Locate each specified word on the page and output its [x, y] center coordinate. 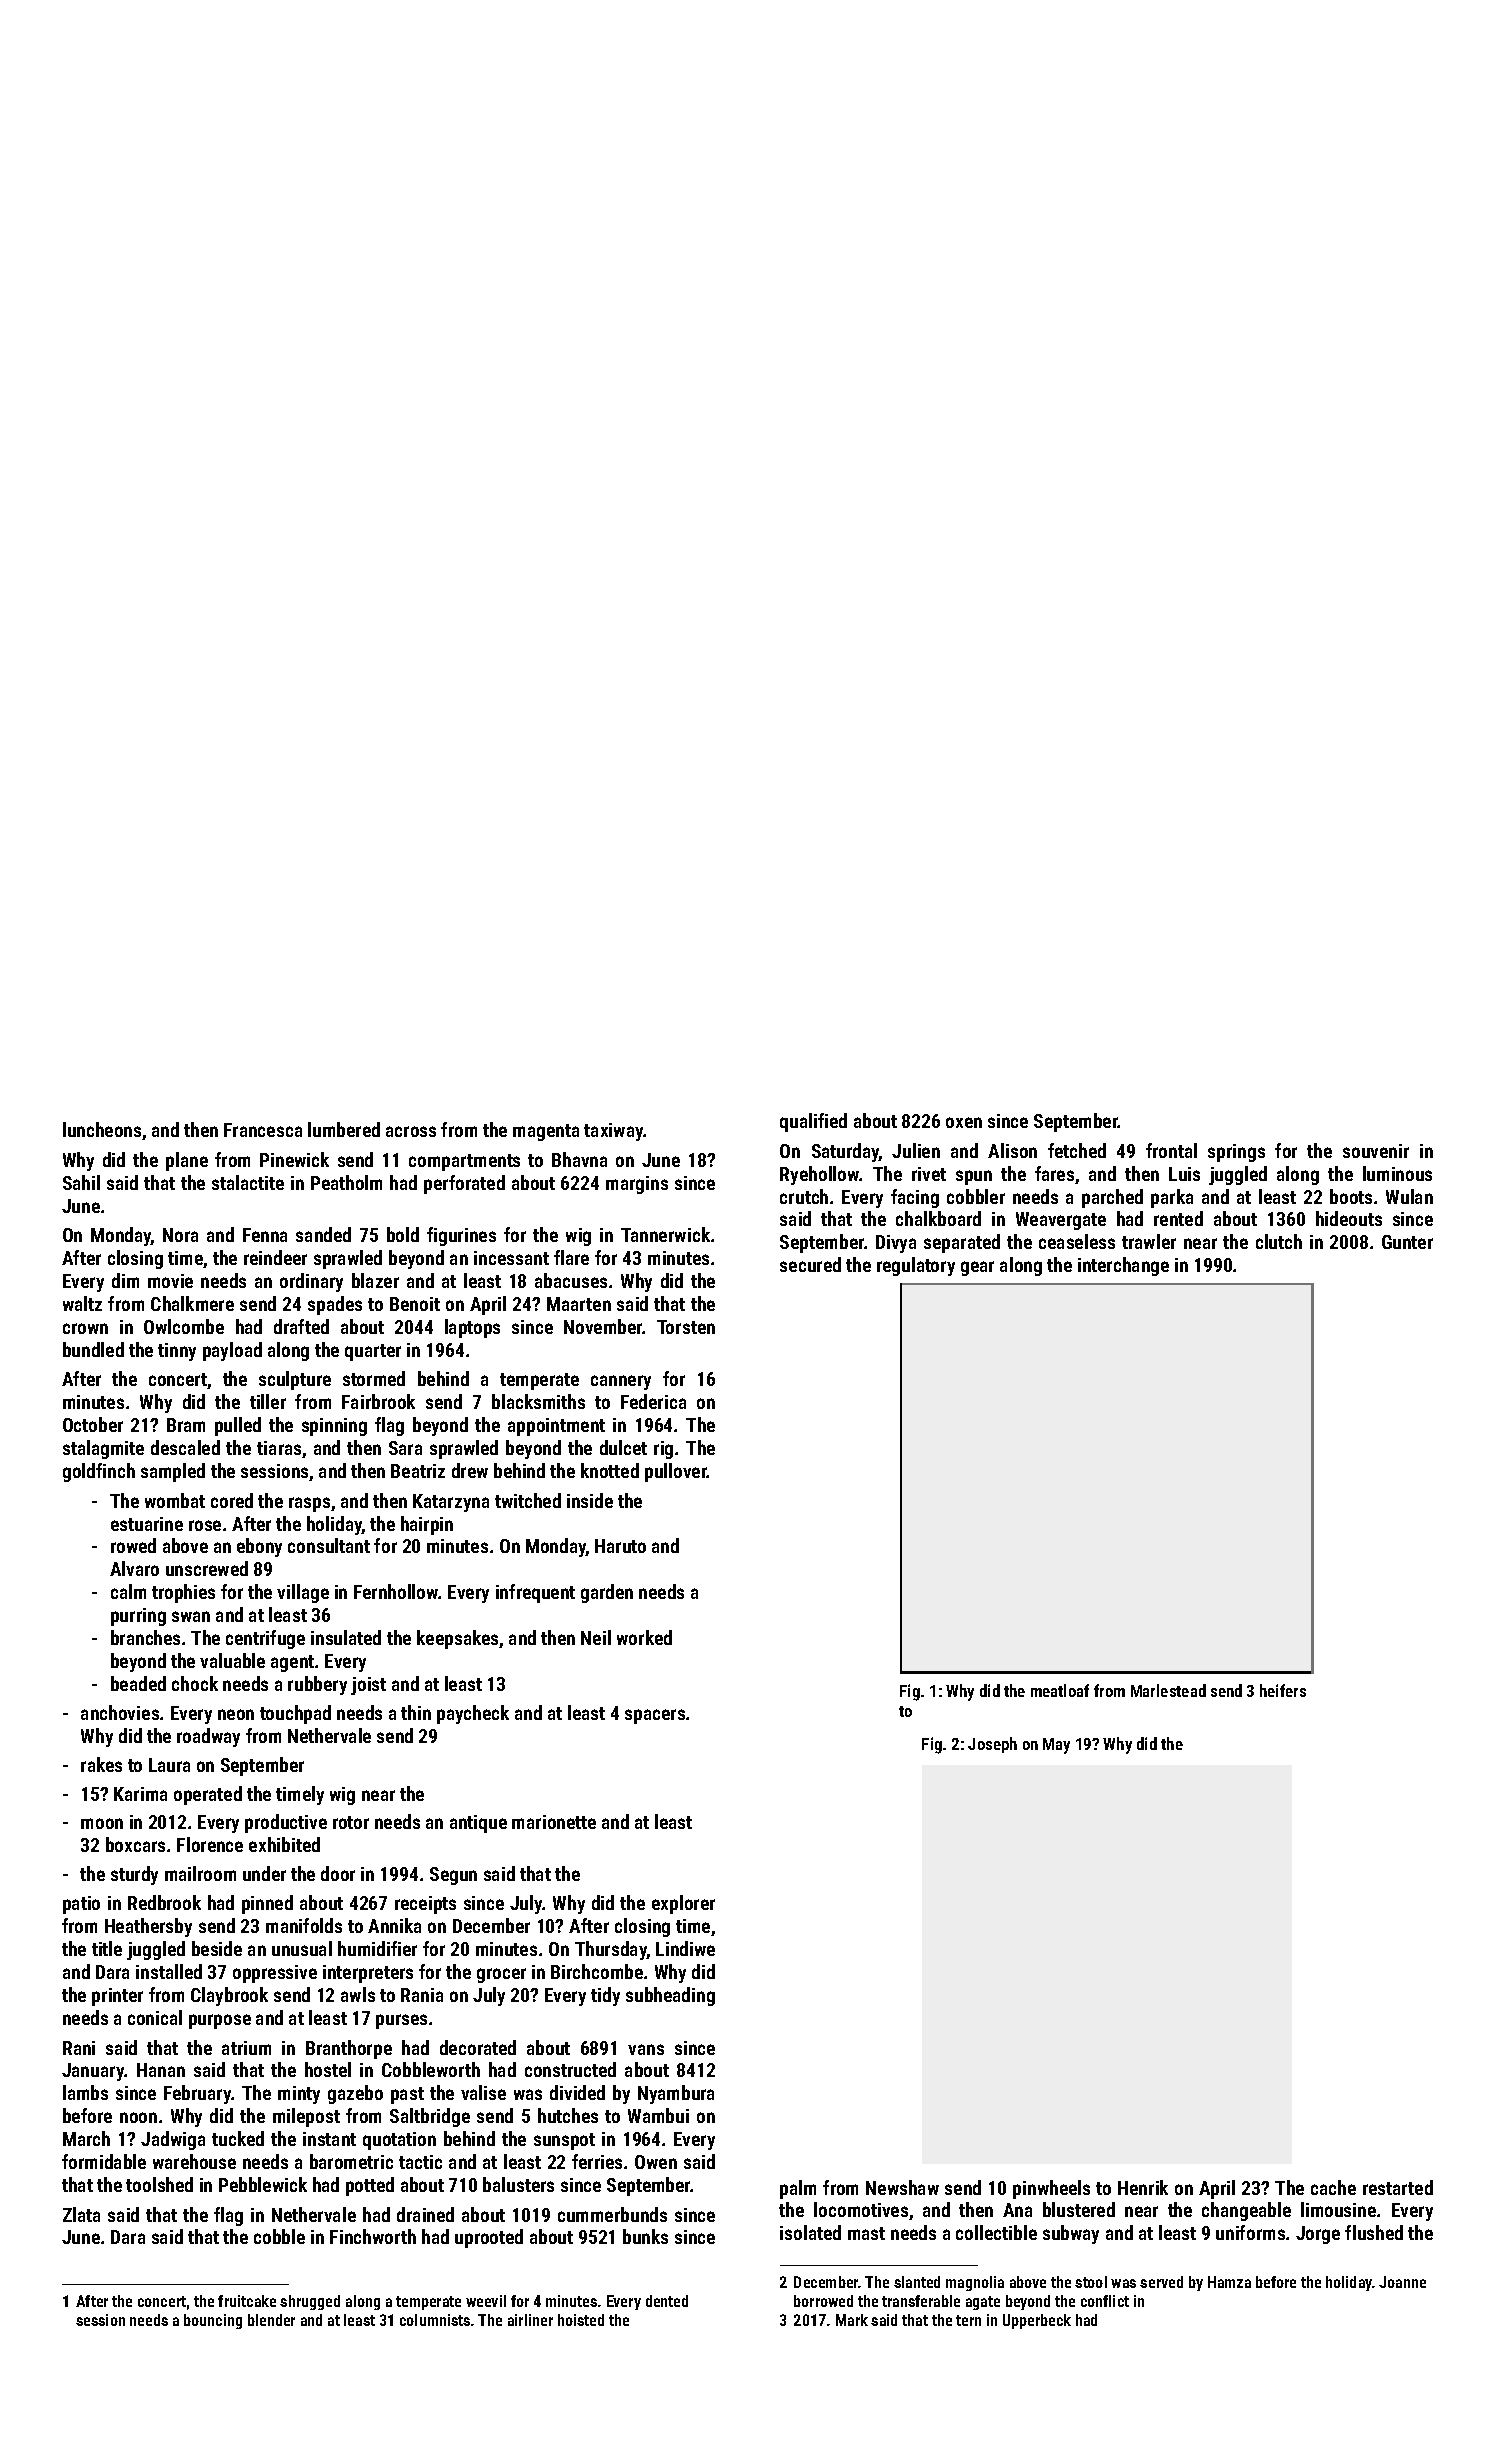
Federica [653, 1401]
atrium [246, 2048]
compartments [464, 1162]
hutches [568, 2115]
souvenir [1376, 1151]
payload [232, 1351]
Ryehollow [820, 1175]
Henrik [1143, 2187]
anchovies [120, 1712]
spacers [655, 1716]
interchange [1123, 1266]
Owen [656, 2162]
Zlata [81, 2214]
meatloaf [1060, 1690]
